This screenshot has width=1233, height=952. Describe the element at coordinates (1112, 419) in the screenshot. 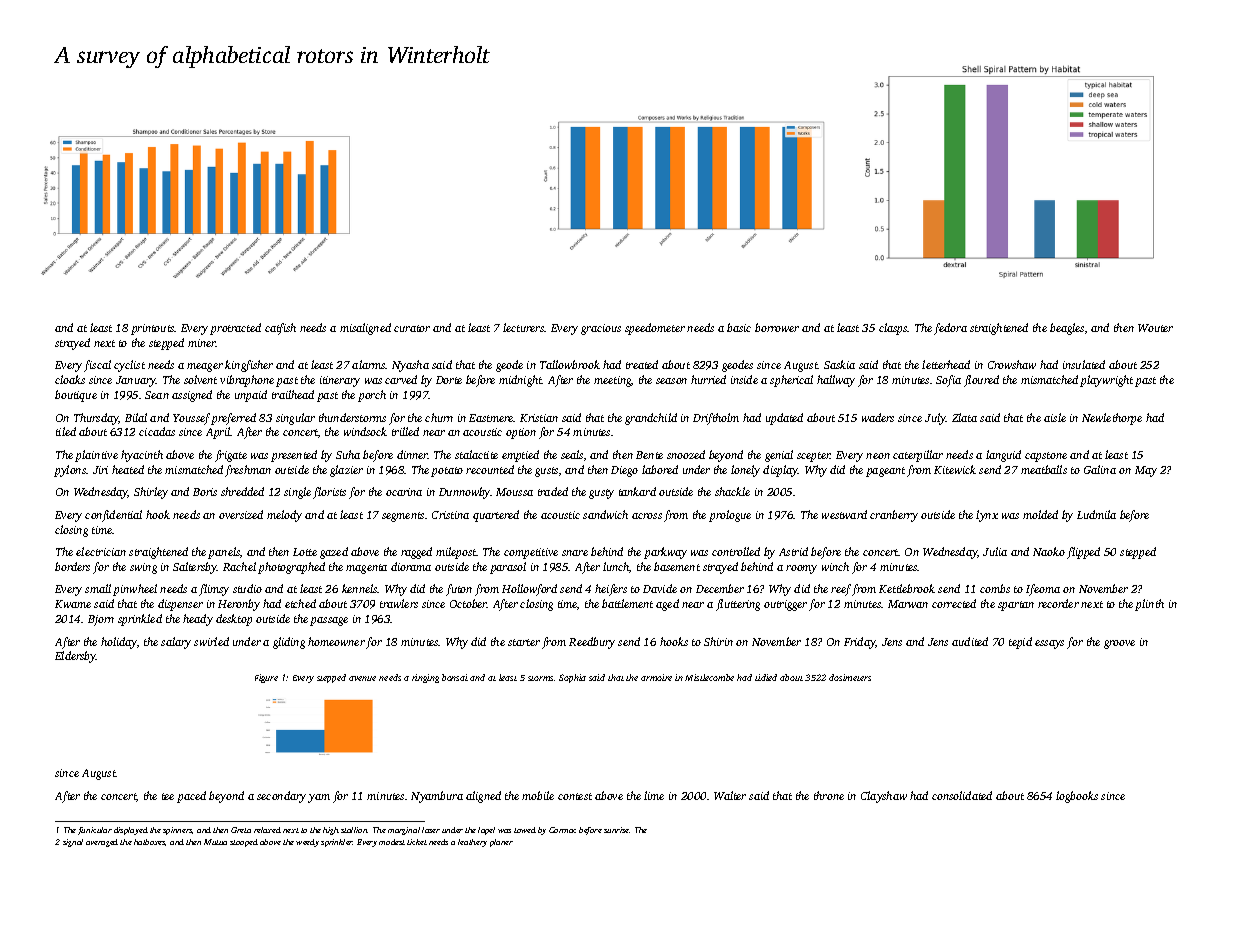

I see `Newlethorpe` at that location.
